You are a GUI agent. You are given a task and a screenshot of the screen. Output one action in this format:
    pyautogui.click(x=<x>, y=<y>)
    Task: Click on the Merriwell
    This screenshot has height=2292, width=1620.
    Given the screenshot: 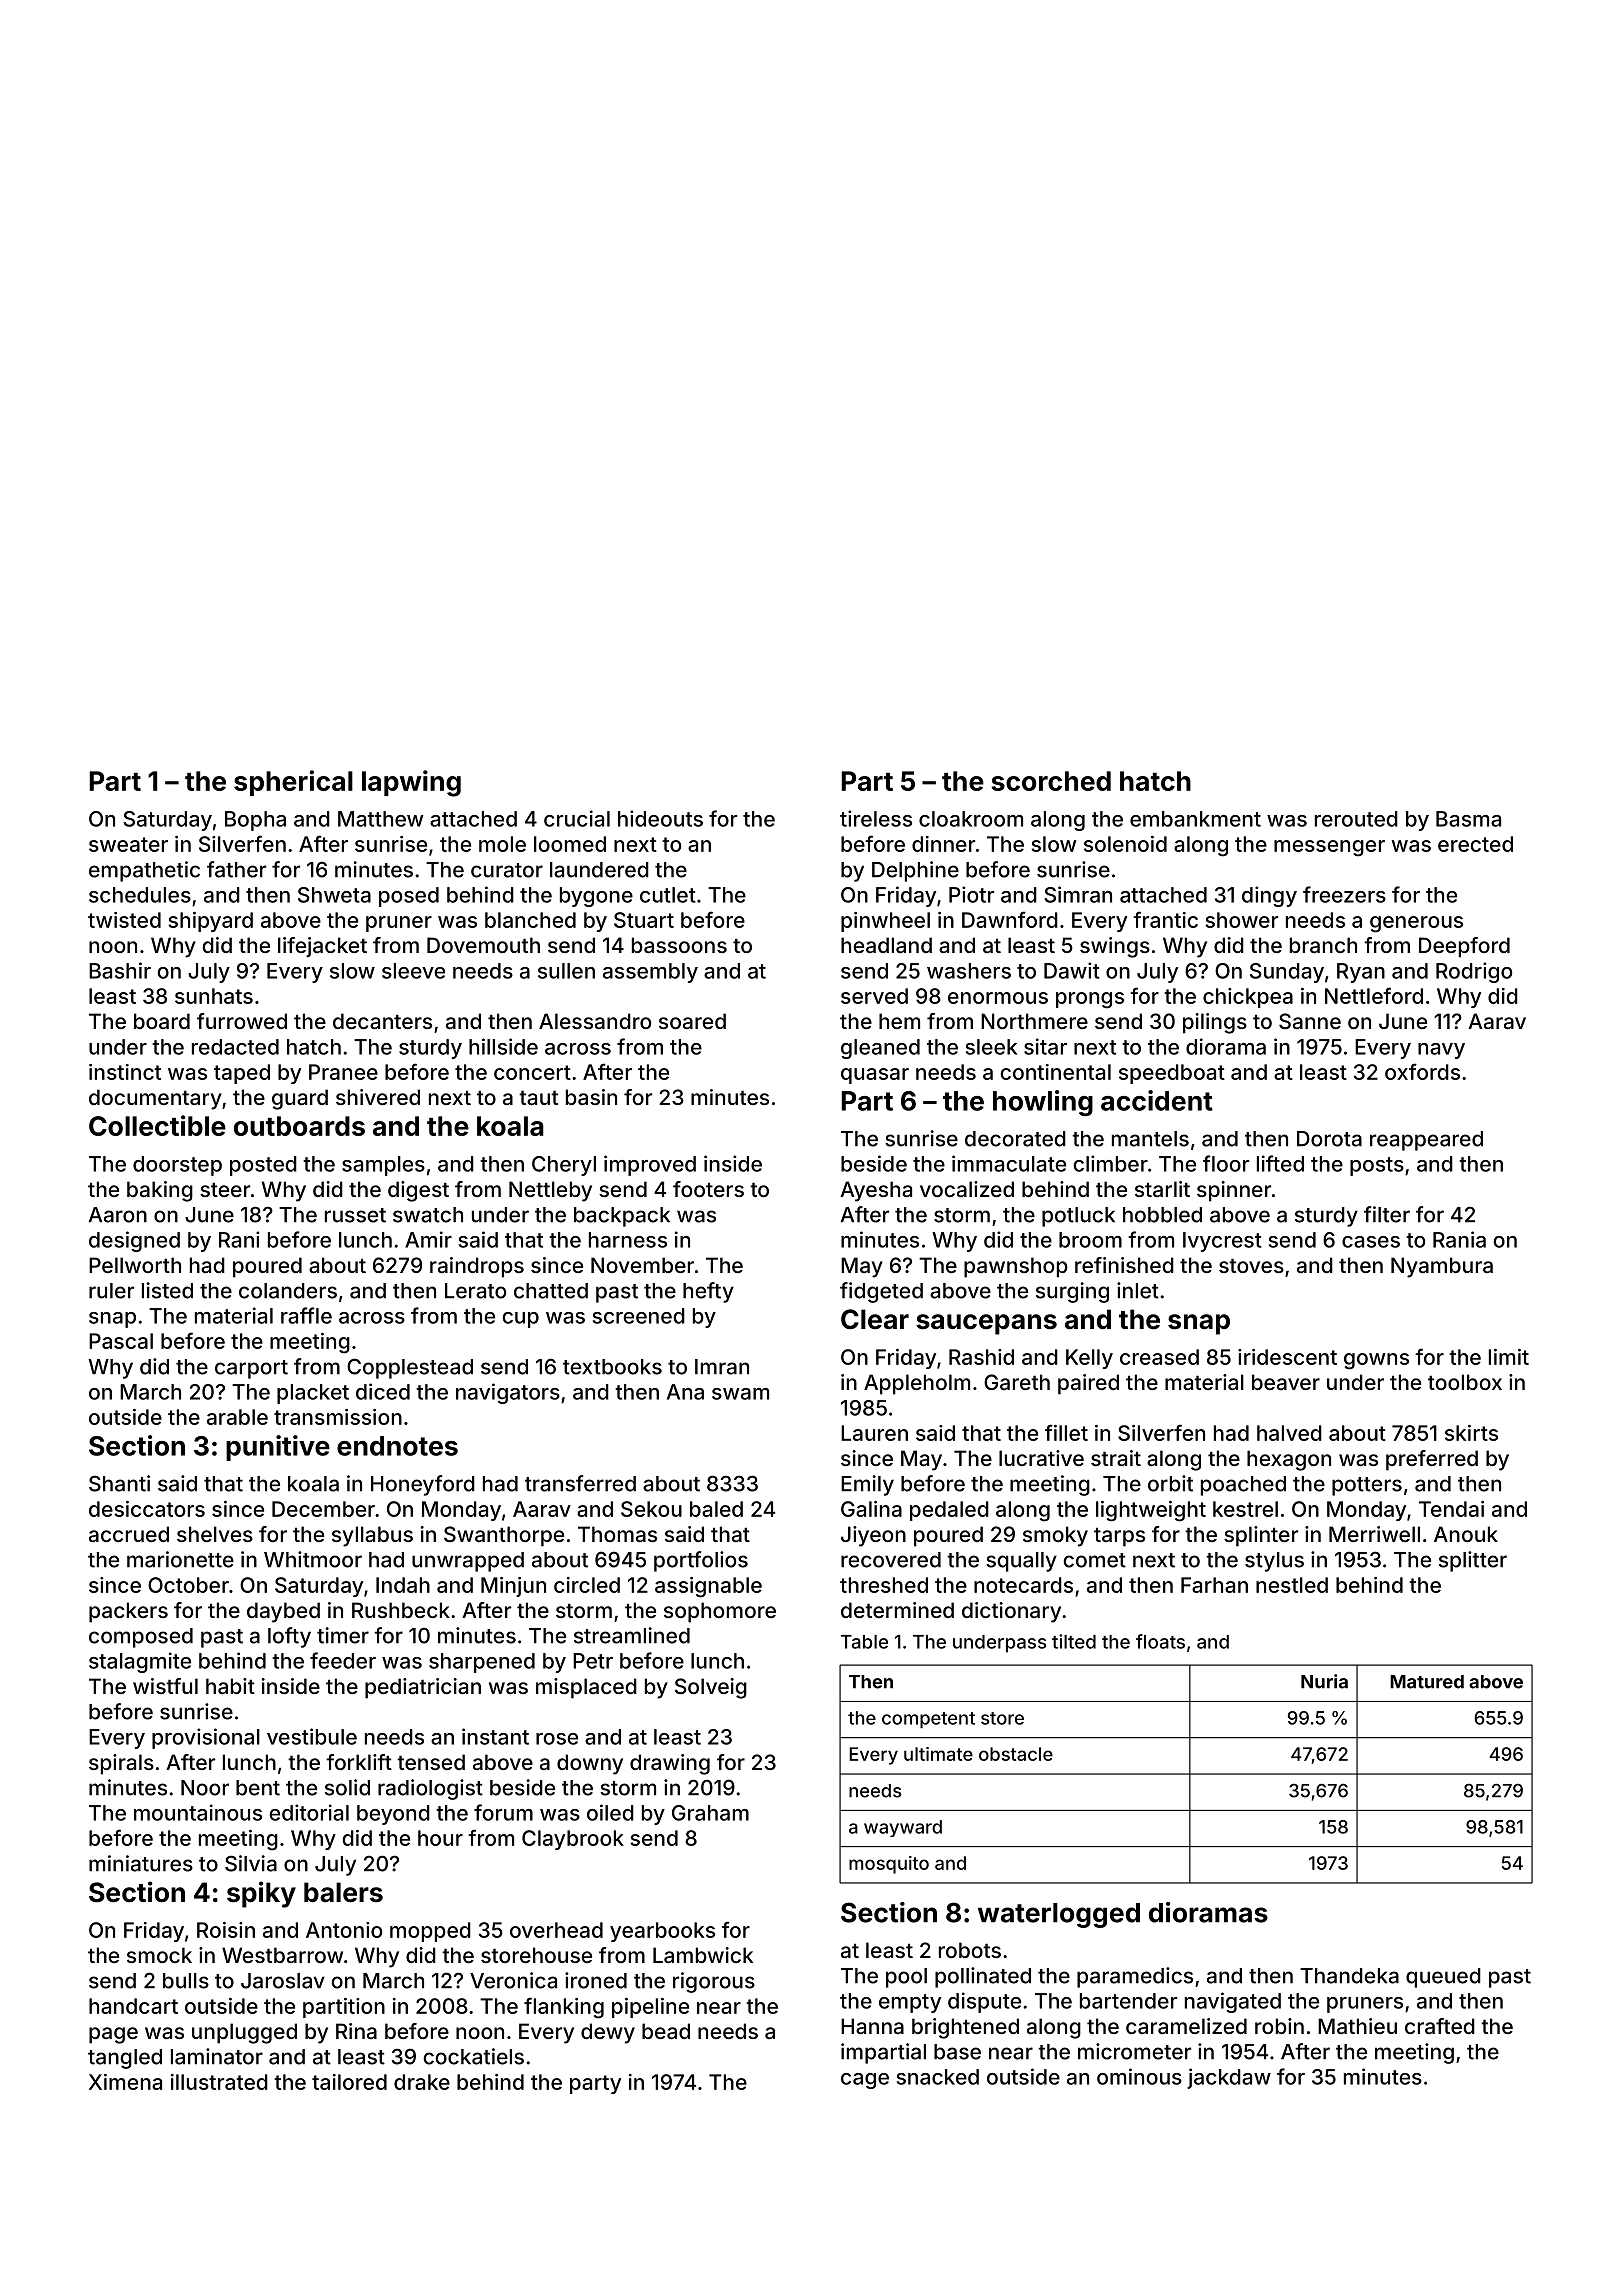 What is the action you would take?
    pyautogui.click(x=1374, y=1534)
